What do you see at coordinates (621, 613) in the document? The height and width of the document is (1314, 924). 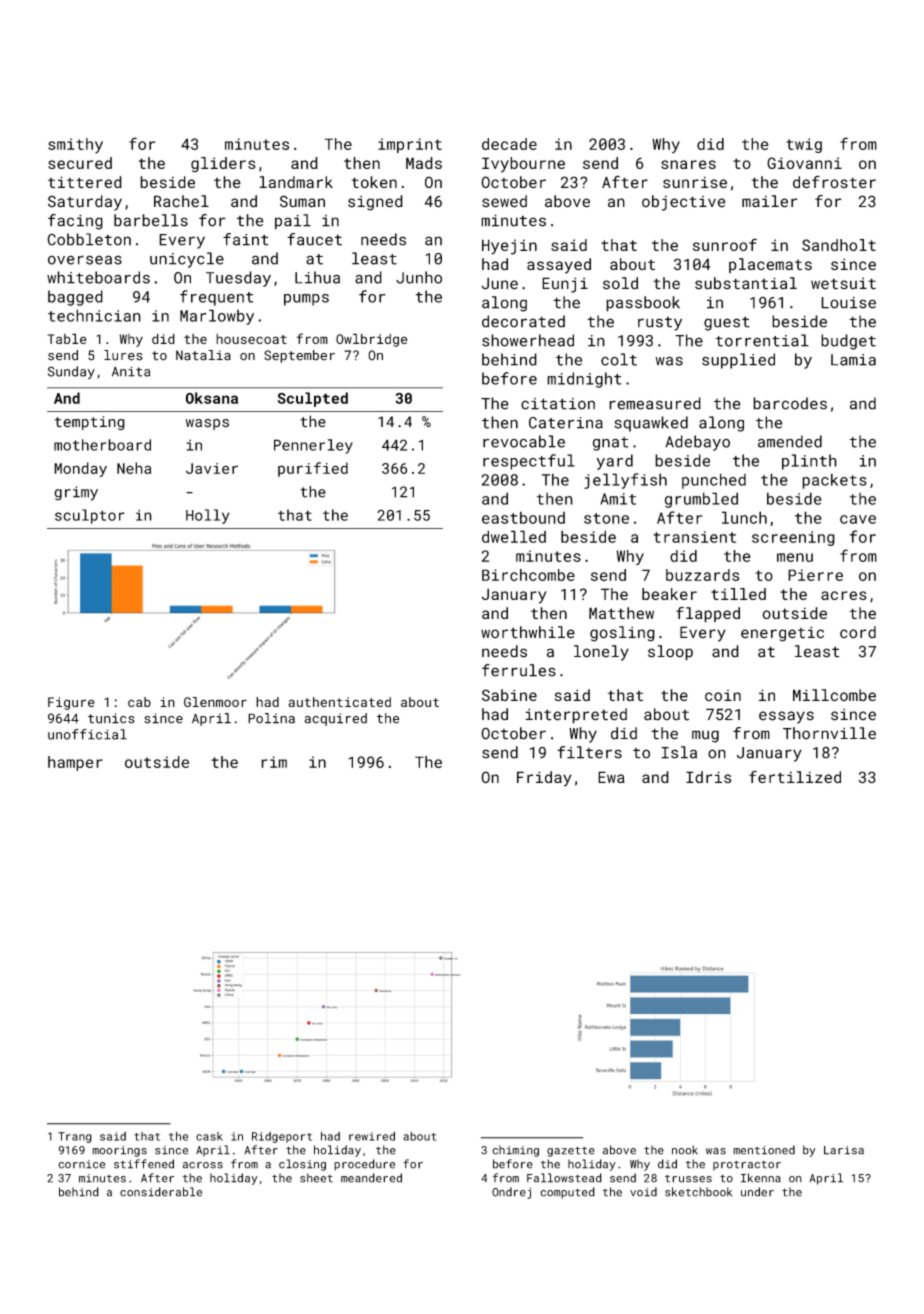 I see `Matthew` at bounding box center [621, 613].
